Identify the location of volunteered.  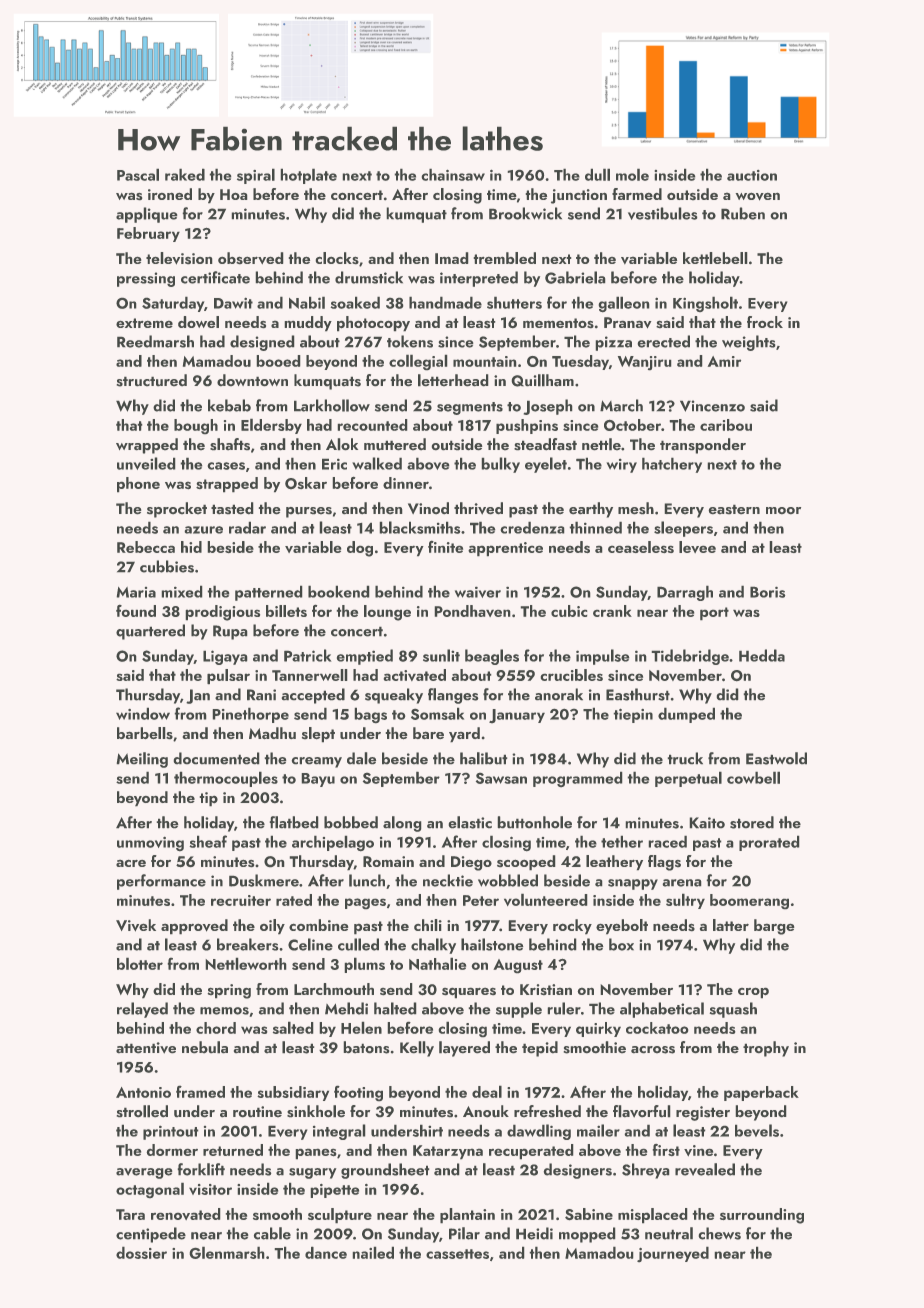
(546, 899).
